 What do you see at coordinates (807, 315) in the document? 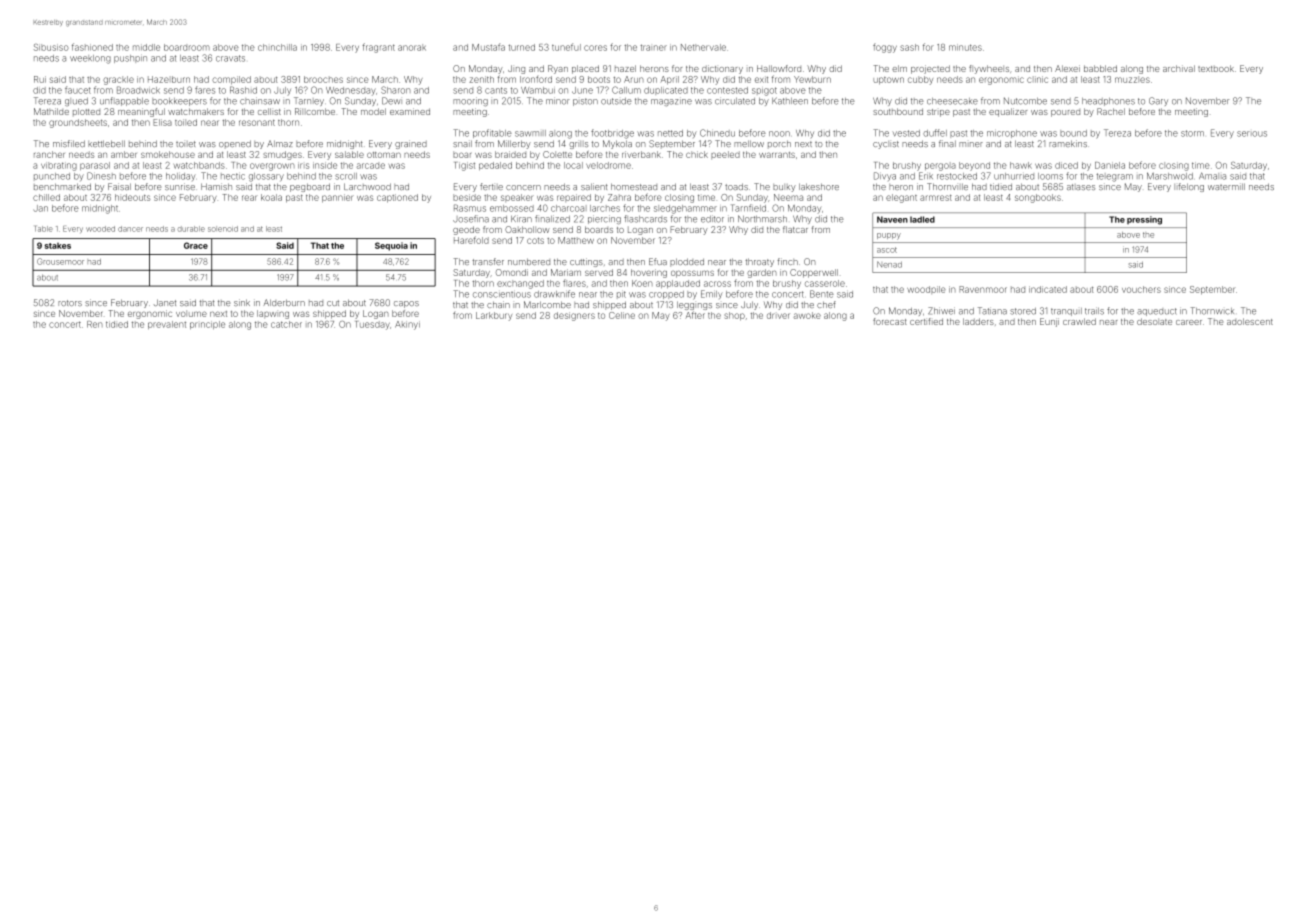
I see `awoke` at bounding box center [807, 315].
